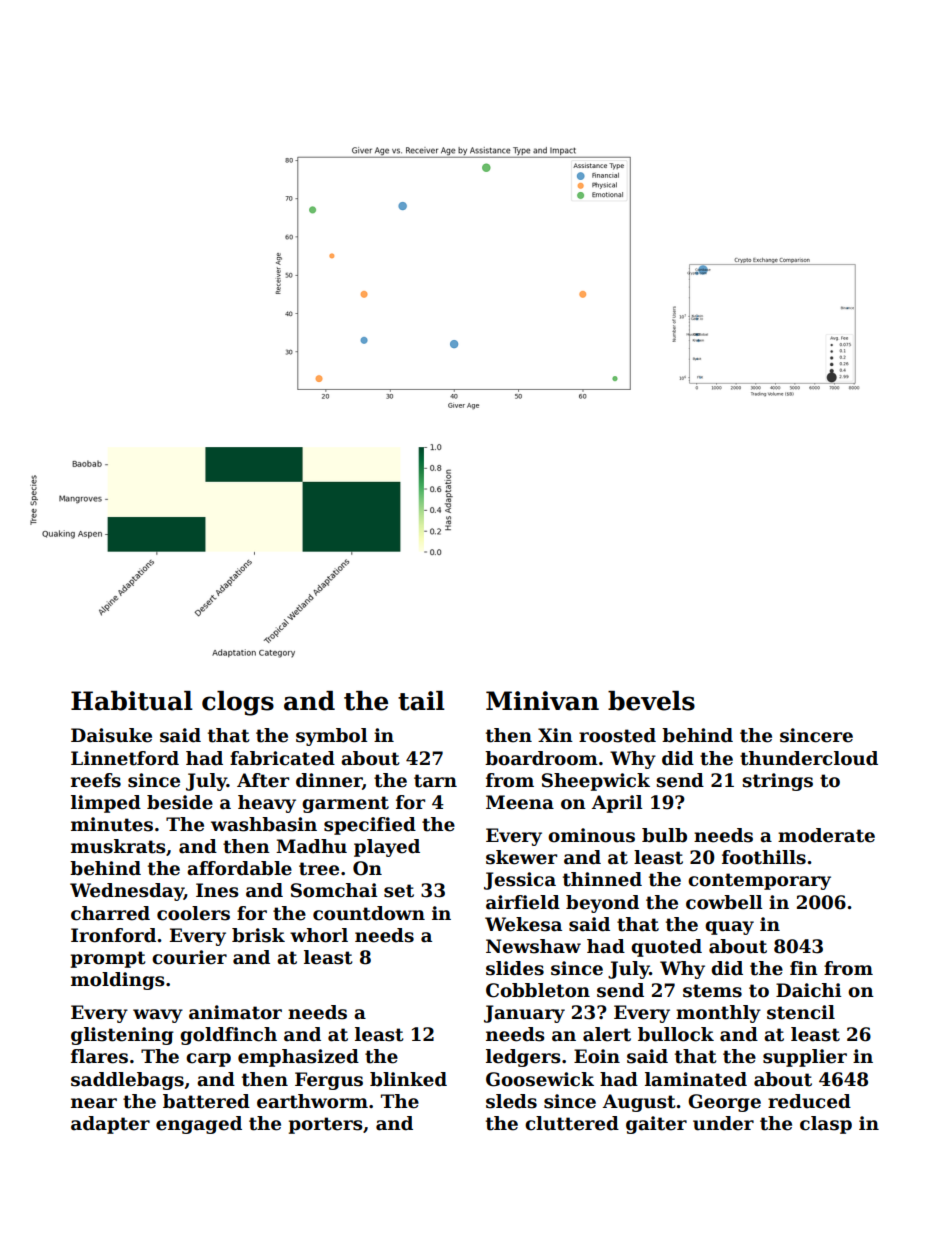 The width and height of the page is (952, 1233). I want to click on Habitual, so click(132, 701).
